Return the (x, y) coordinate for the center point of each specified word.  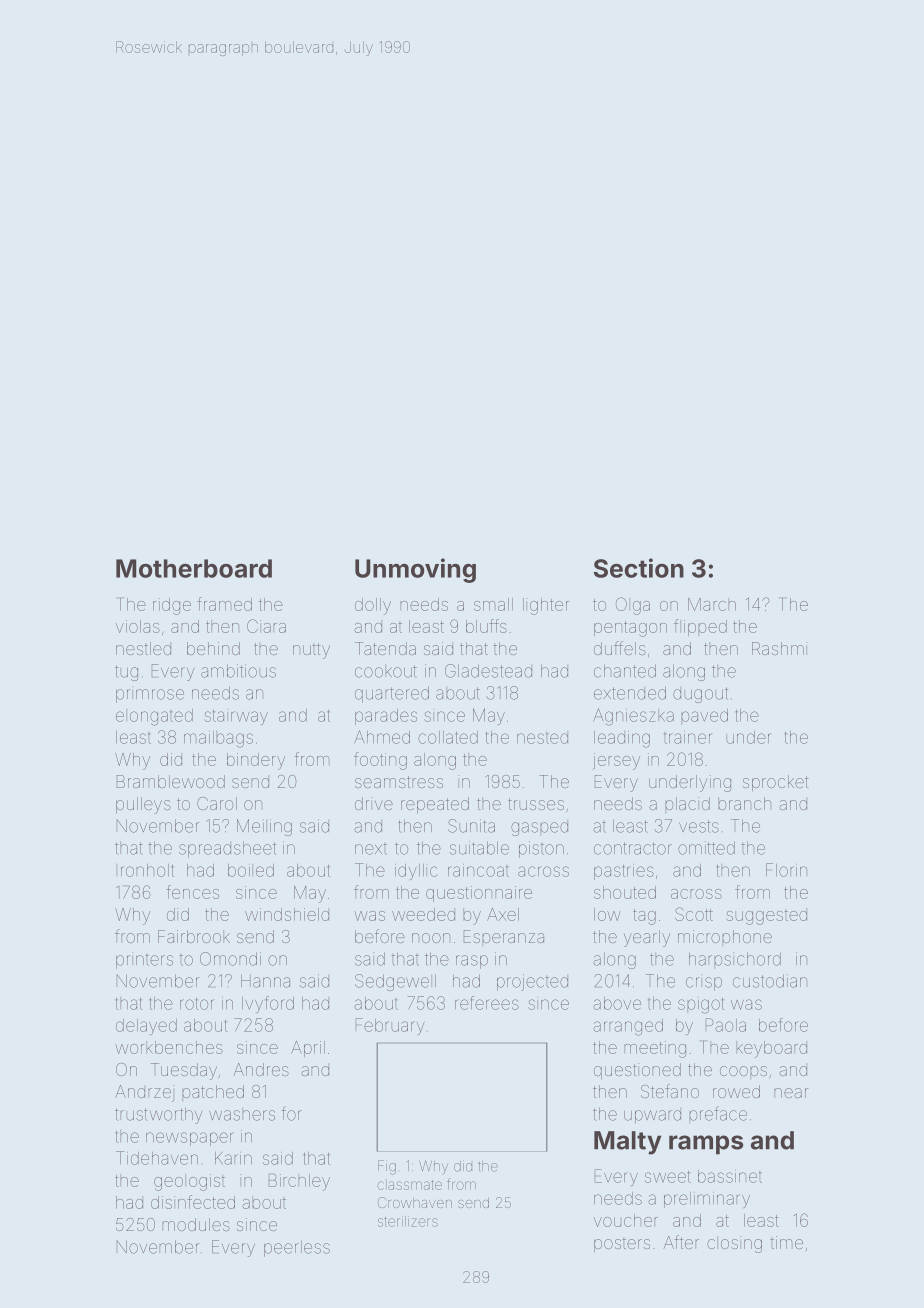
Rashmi (779, 648)
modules (196, 1224)
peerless (297, 1248)
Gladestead (488, 671)
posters (622, 1246)
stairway (236, 717)
